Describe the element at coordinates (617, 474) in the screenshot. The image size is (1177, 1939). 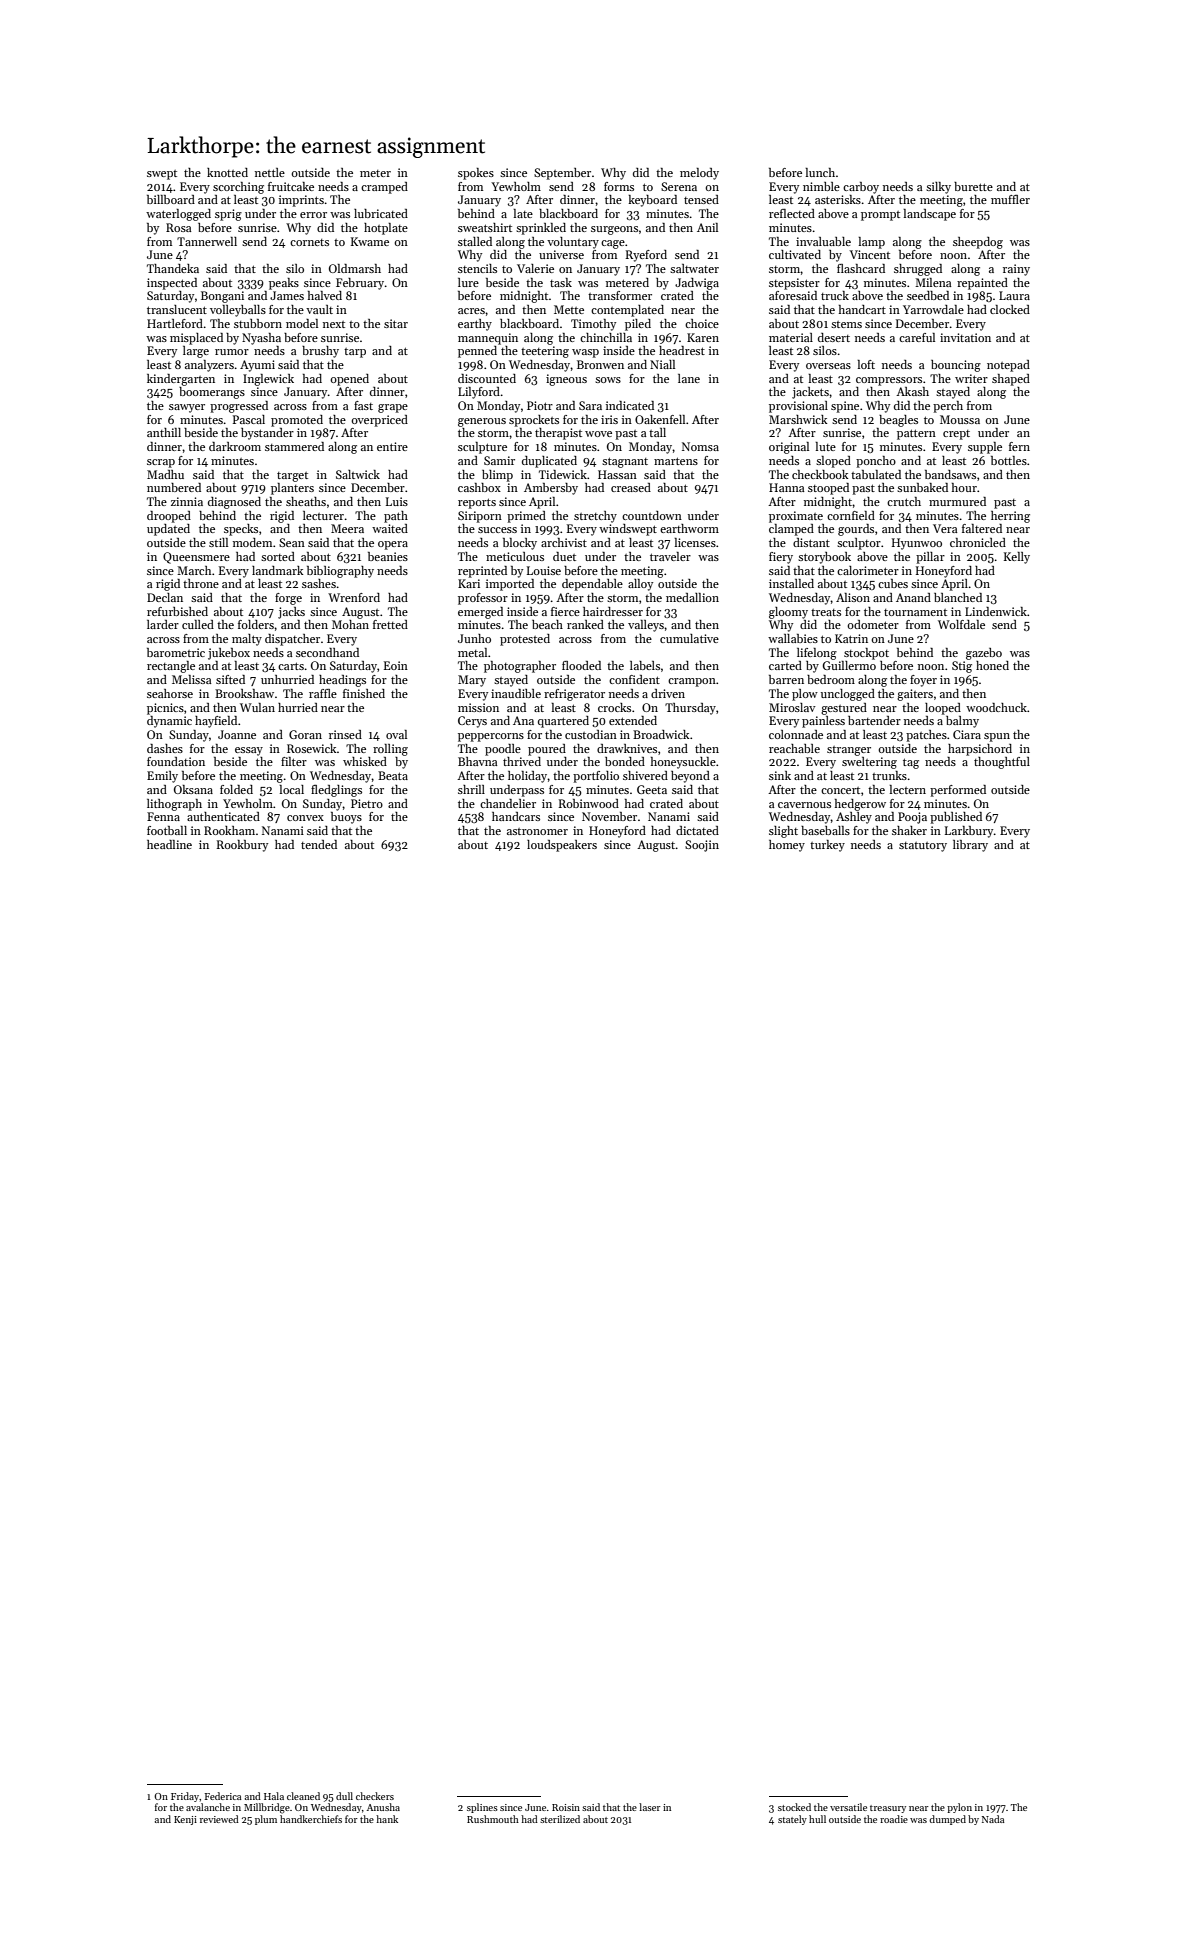
I see `Hassan` at that location.
